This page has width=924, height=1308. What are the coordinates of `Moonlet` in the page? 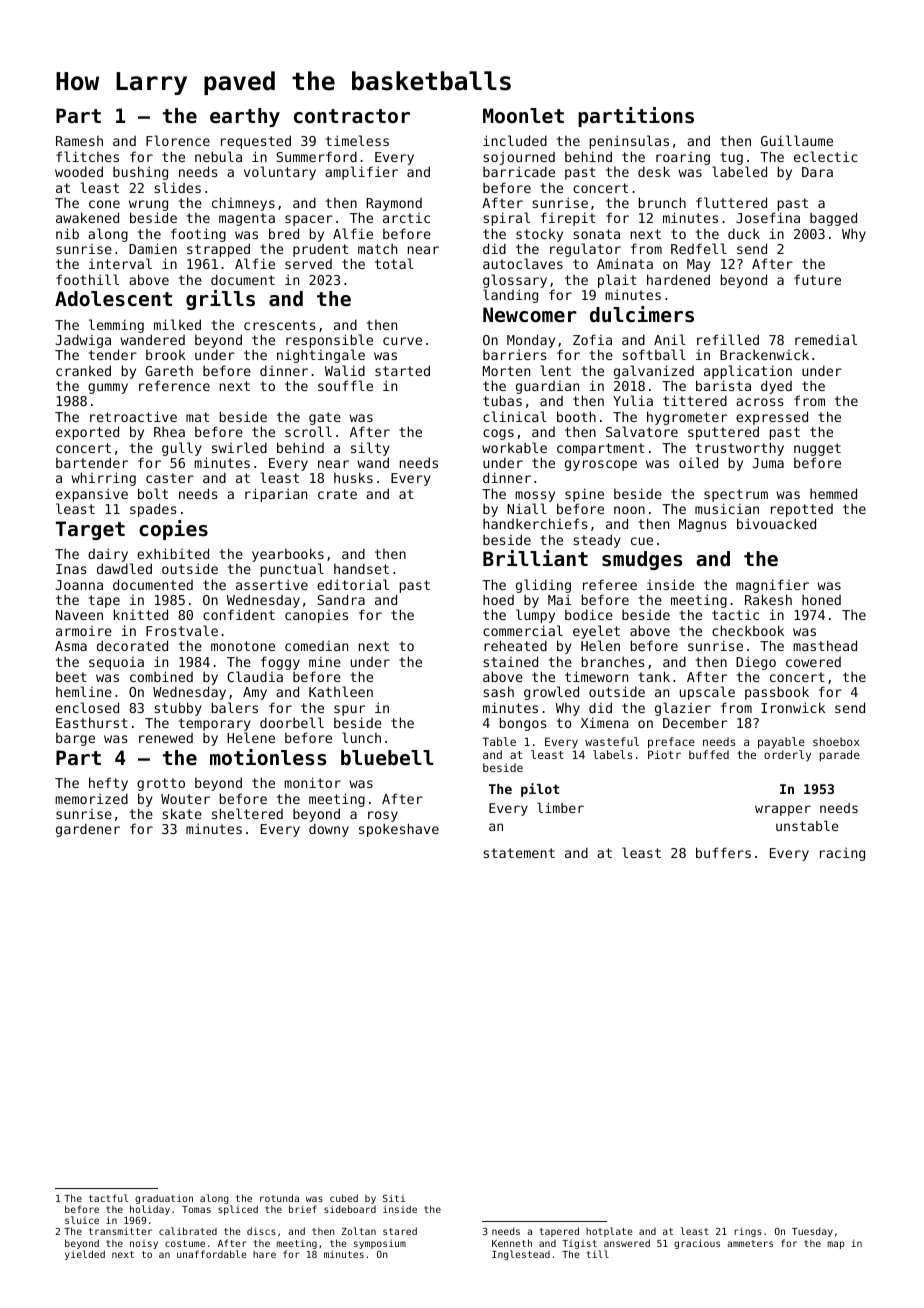 It's located at (523, 115).
